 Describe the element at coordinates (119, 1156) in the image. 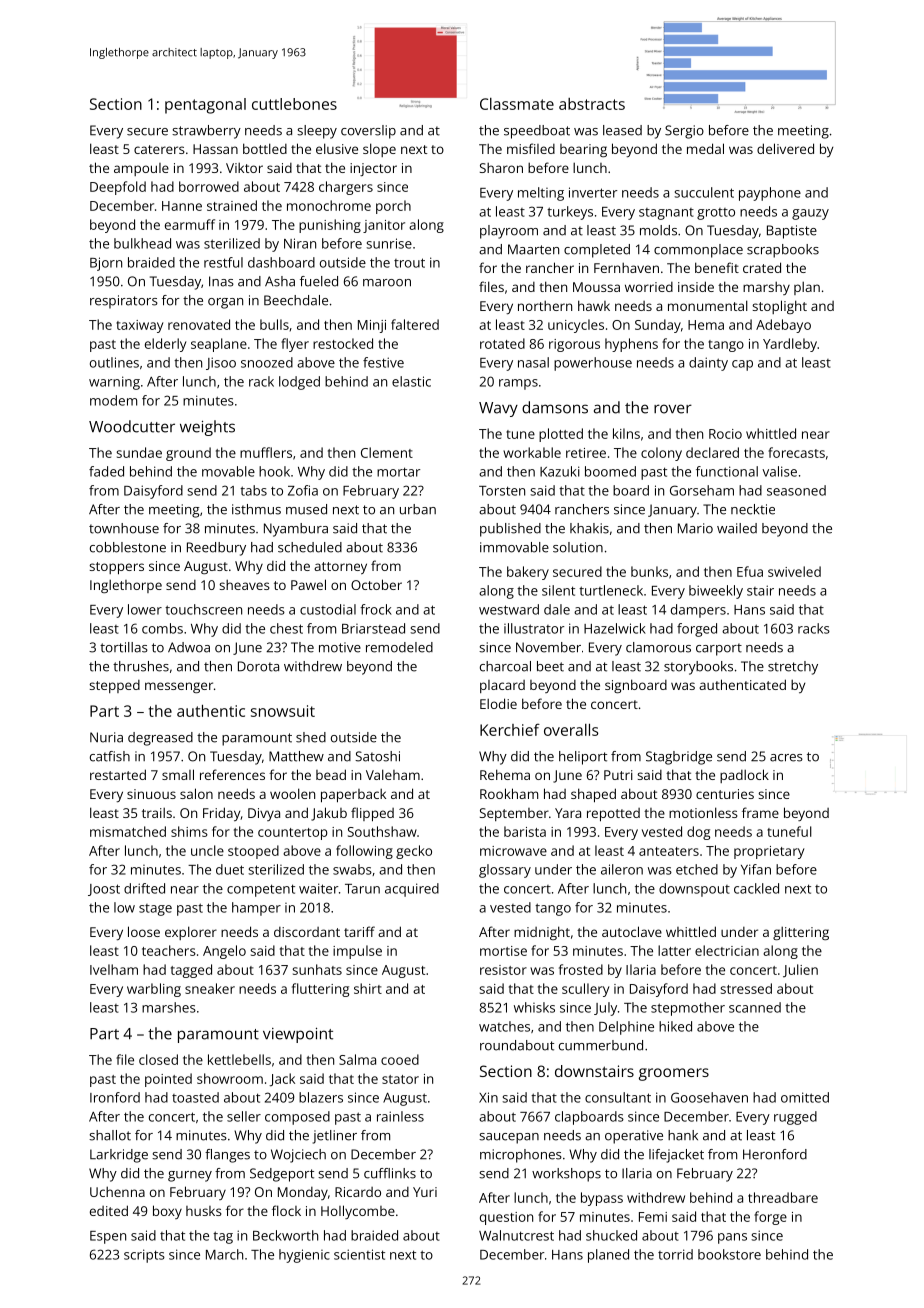

I see `Larkridge` at that location.
